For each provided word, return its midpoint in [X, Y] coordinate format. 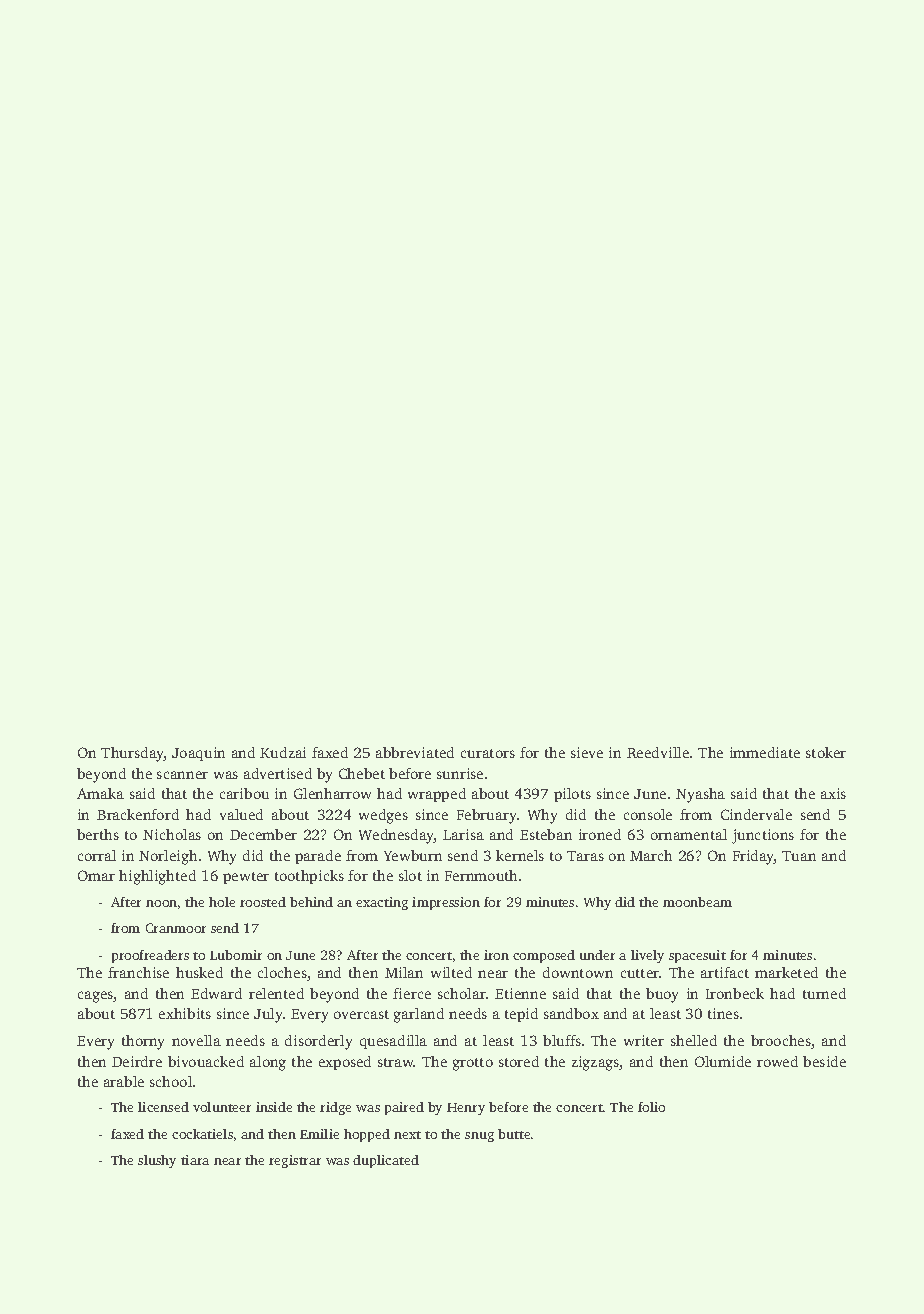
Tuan [799, 856]
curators [488, 753]
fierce [412, 993]
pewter [246, 878]
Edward [216, 993]
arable [124, 1081]
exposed [345, 1063]
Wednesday [396, 836]
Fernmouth [481, 875]
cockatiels [202, 1134]
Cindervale [756, 814]
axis [833, 793]
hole [222, 902]
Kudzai [283, 752]
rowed [777, 1061]
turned [824, 993]
